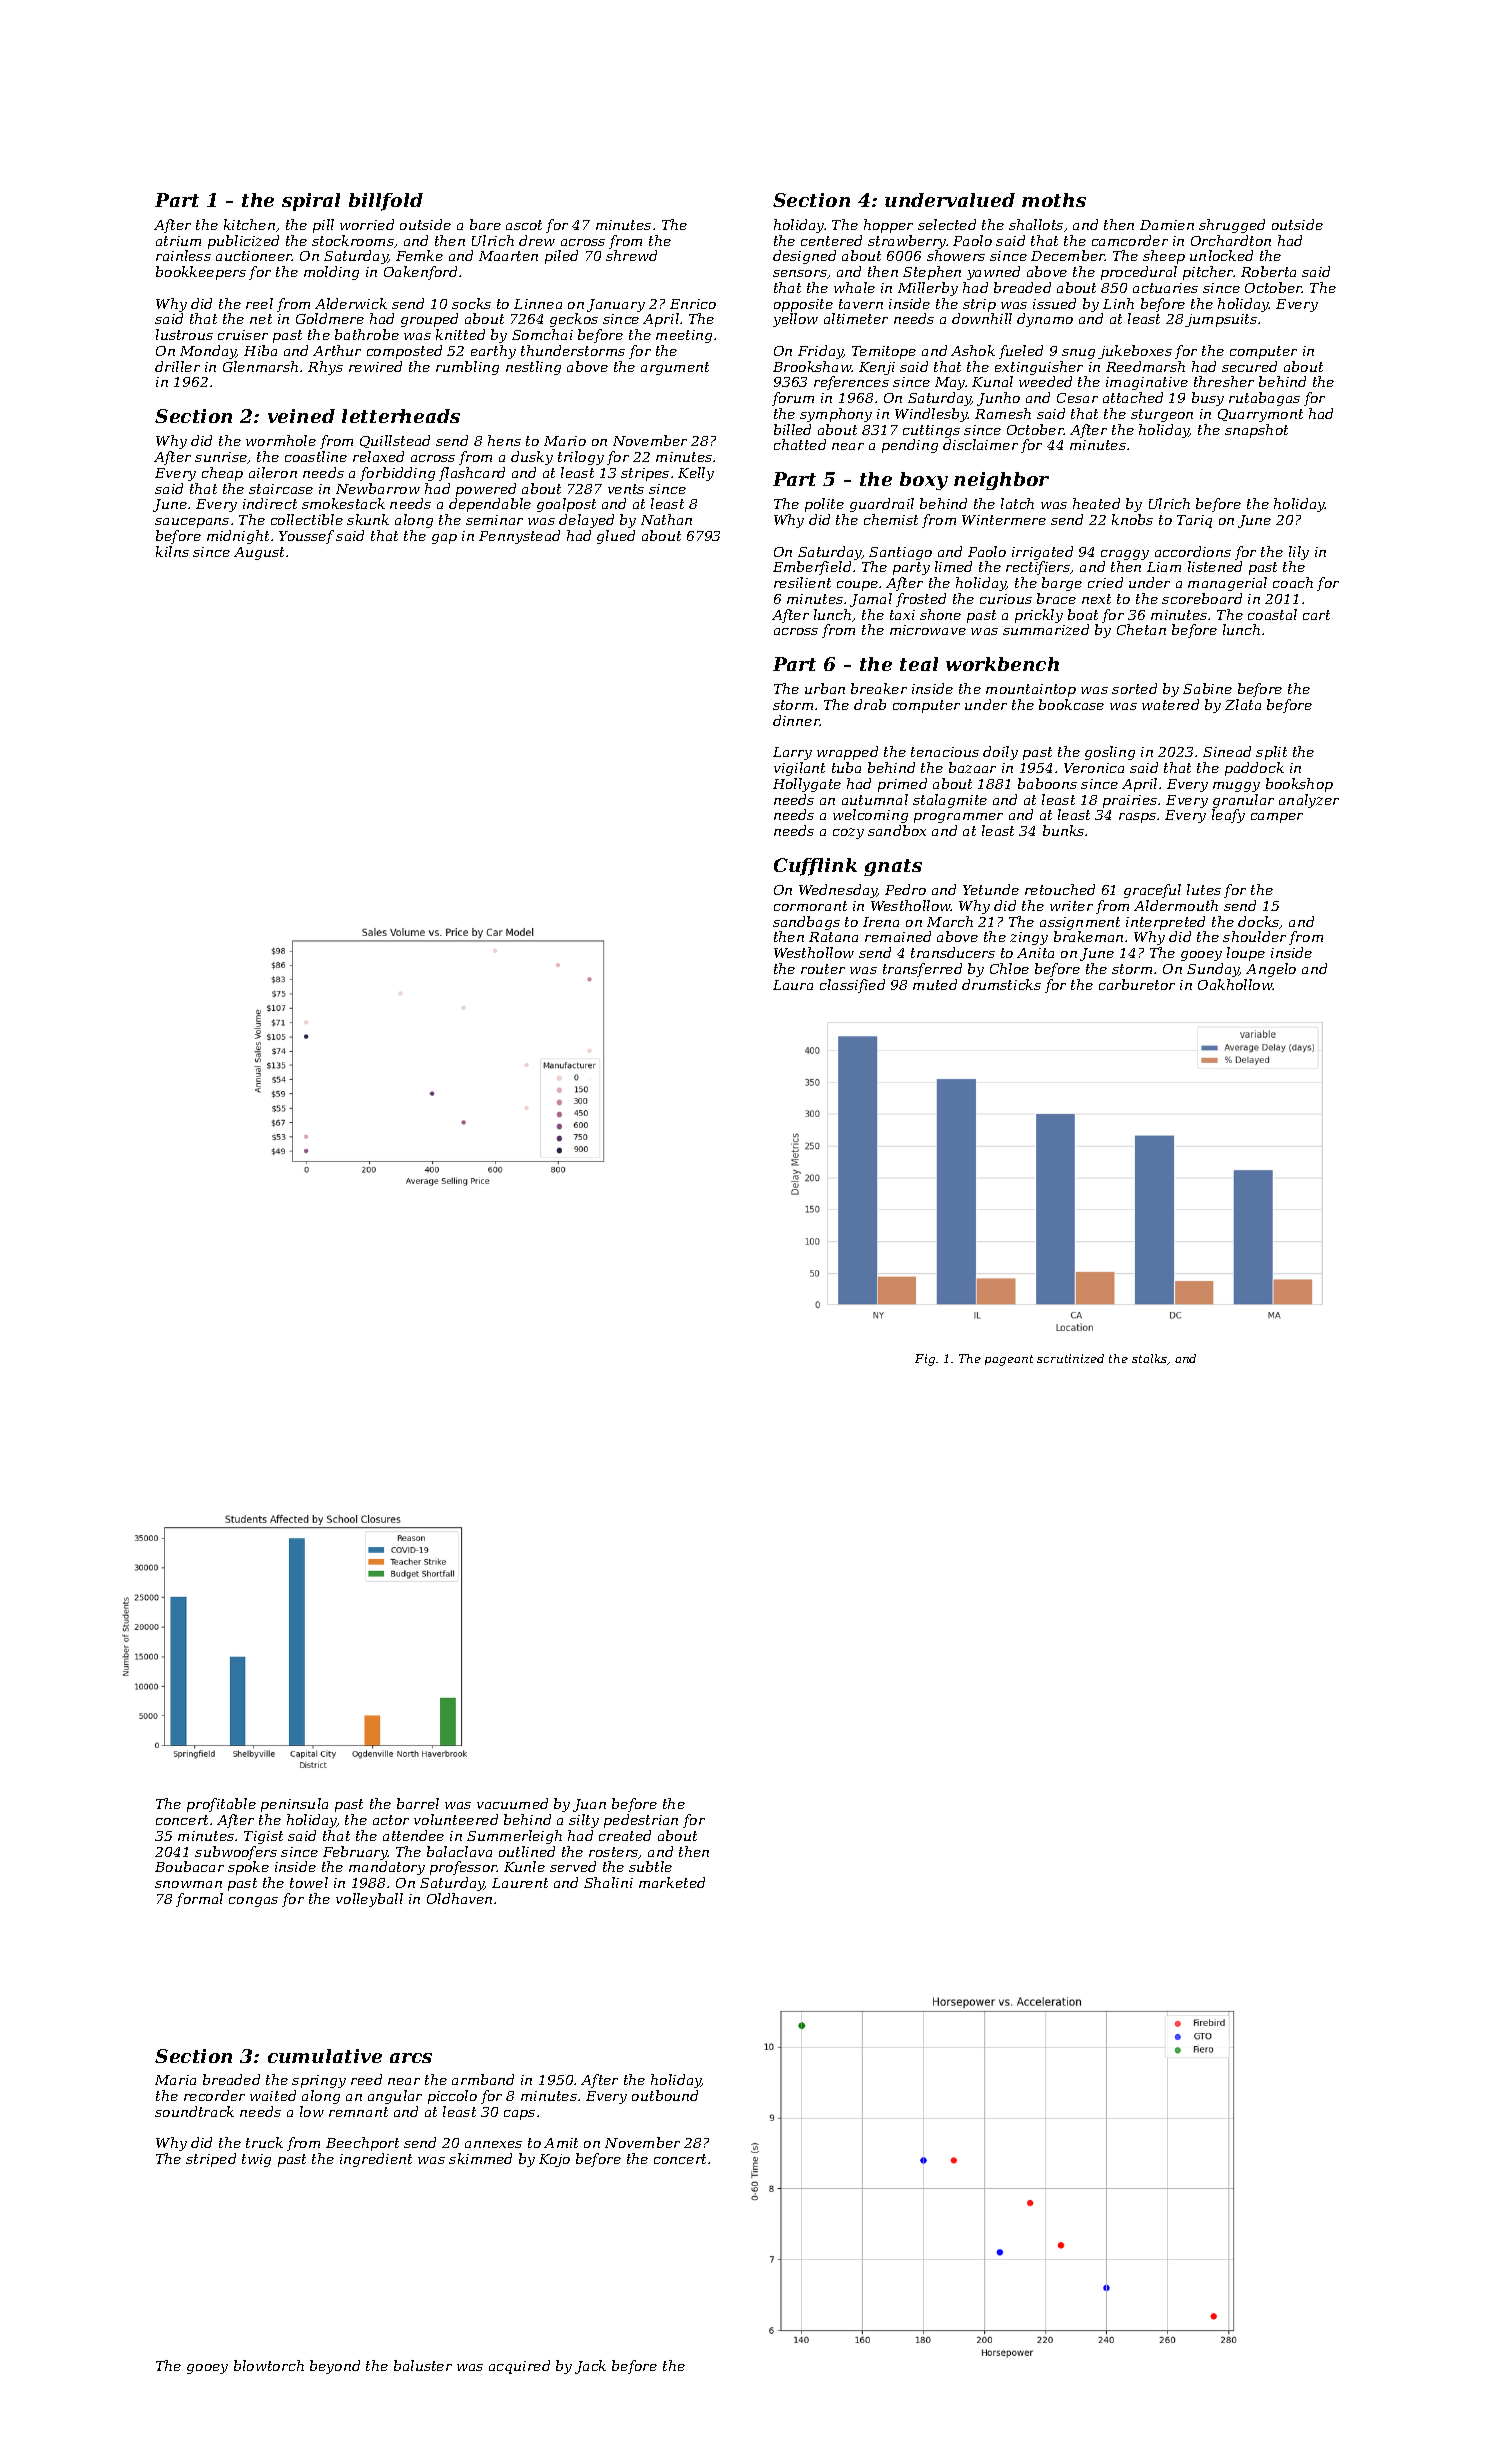 Image resolution: width=1496 pixels, height=2464 pixels. I want to click on Enrico, so click(693, 304).
